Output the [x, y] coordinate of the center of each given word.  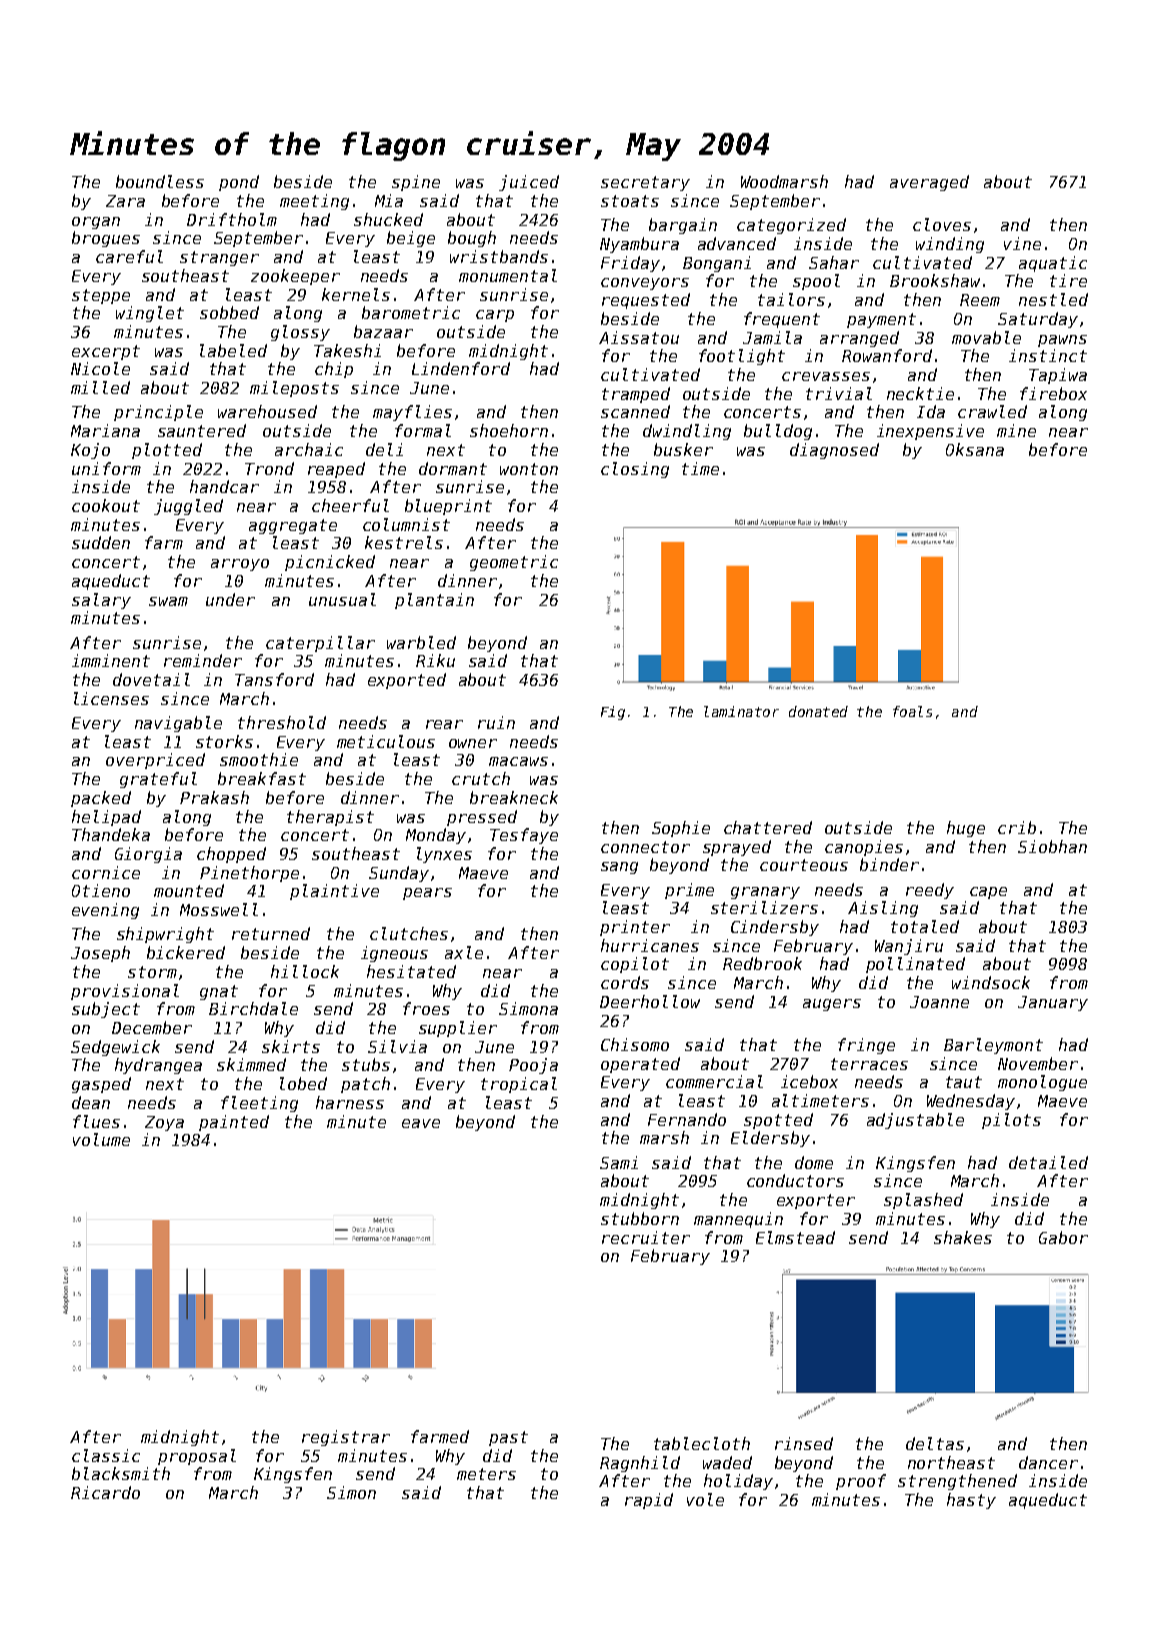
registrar [346, 1438]
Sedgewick [115, 1048]
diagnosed [834, 451]
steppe [101, 296]
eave [421, 1123]
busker [683, 449]
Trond [269, 468]
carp [495, 316]
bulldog [778, 432]
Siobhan [1052, 846]
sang [619, 868]
